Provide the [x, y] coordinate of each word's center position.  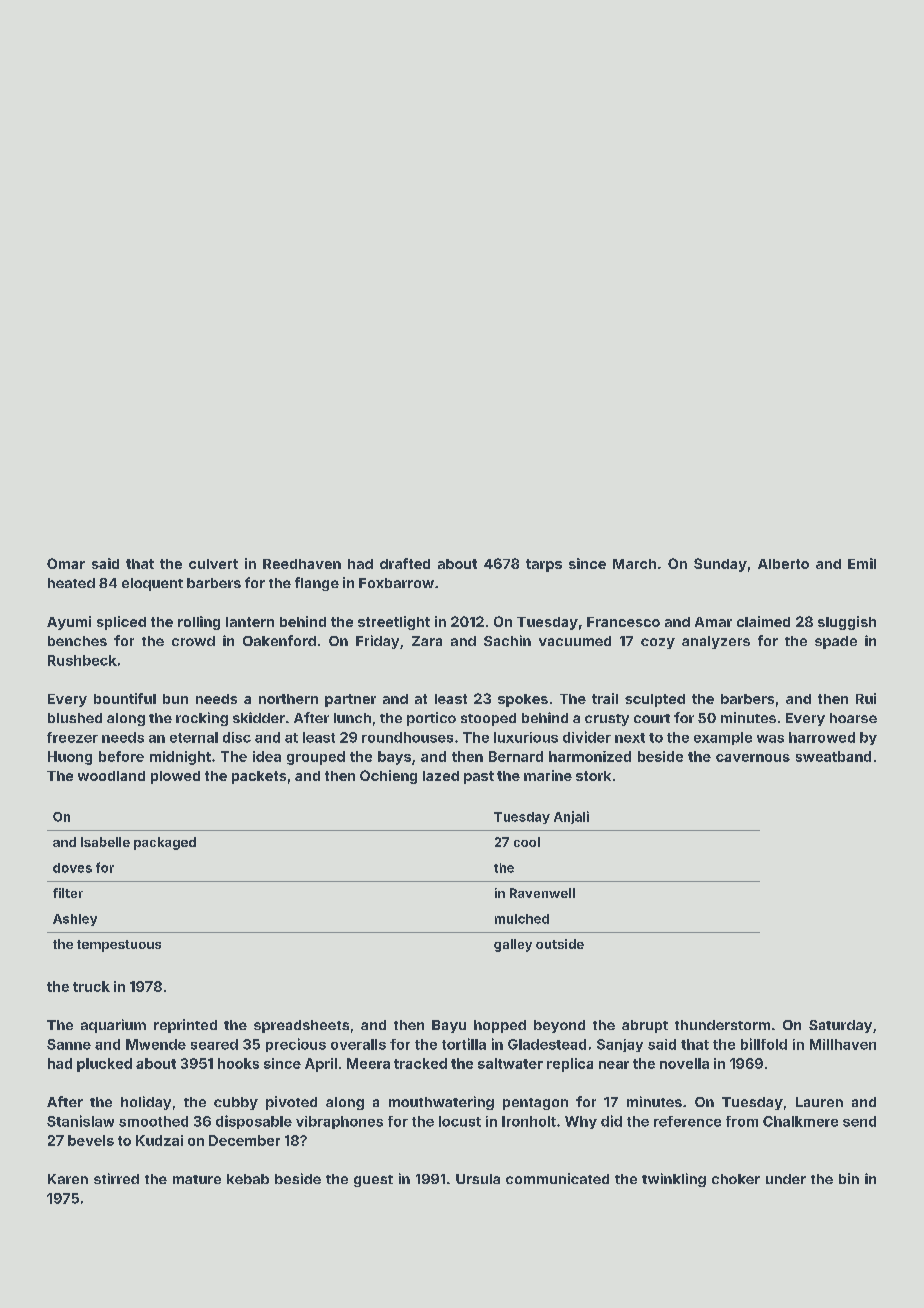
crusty [607, 720]
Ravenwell [542, 893]
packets [259, 777]
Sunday [720, 565]
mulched [522, 919]
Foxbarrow [396, 583]
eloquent [152, 584]
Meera [368, 1063]
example [723, 738]
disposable [254, 1122]
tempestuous [119, 946]
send [859, 1121]
